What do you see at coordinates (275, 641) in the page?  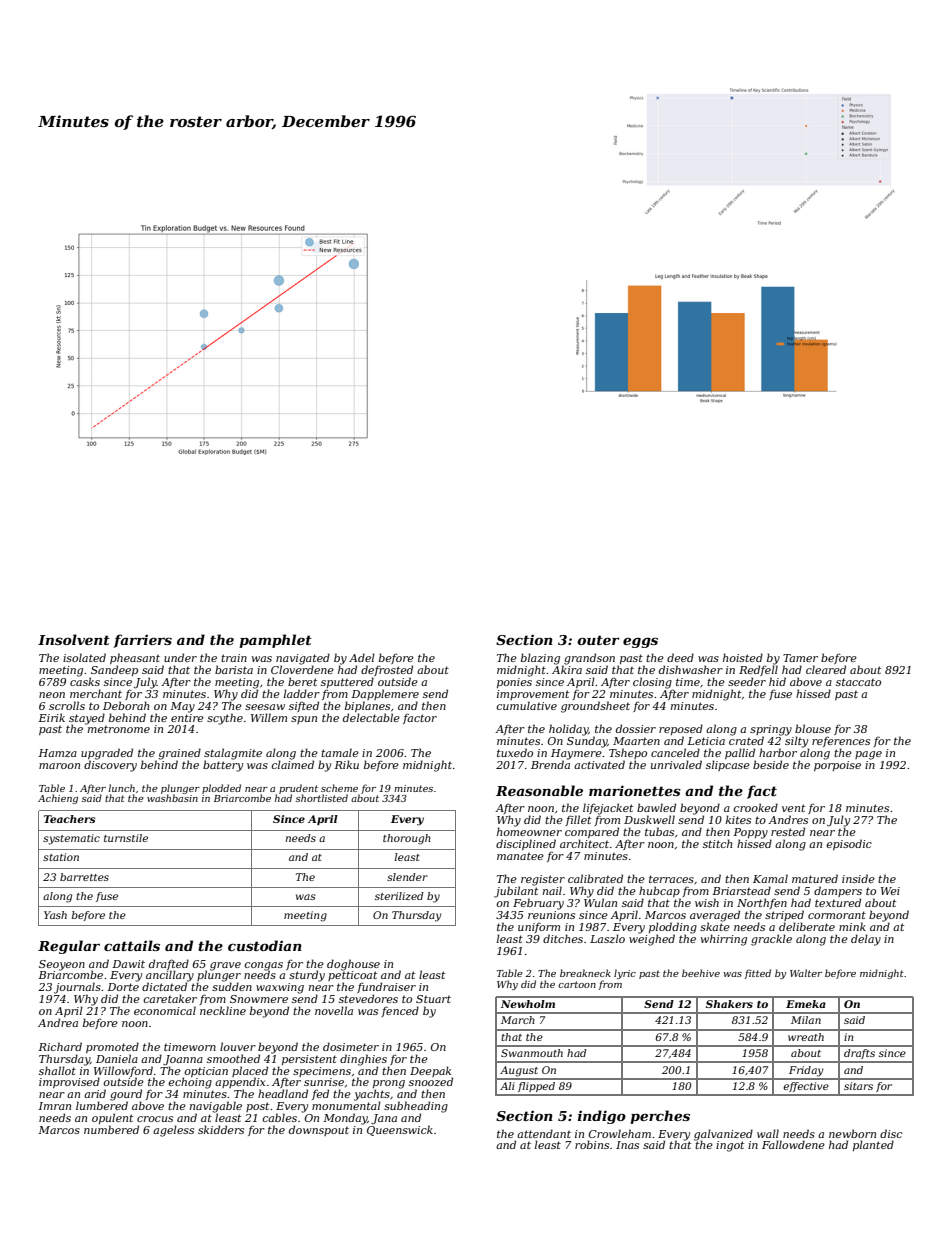 I see `pamphlet` at bounding box center [275, 641].
